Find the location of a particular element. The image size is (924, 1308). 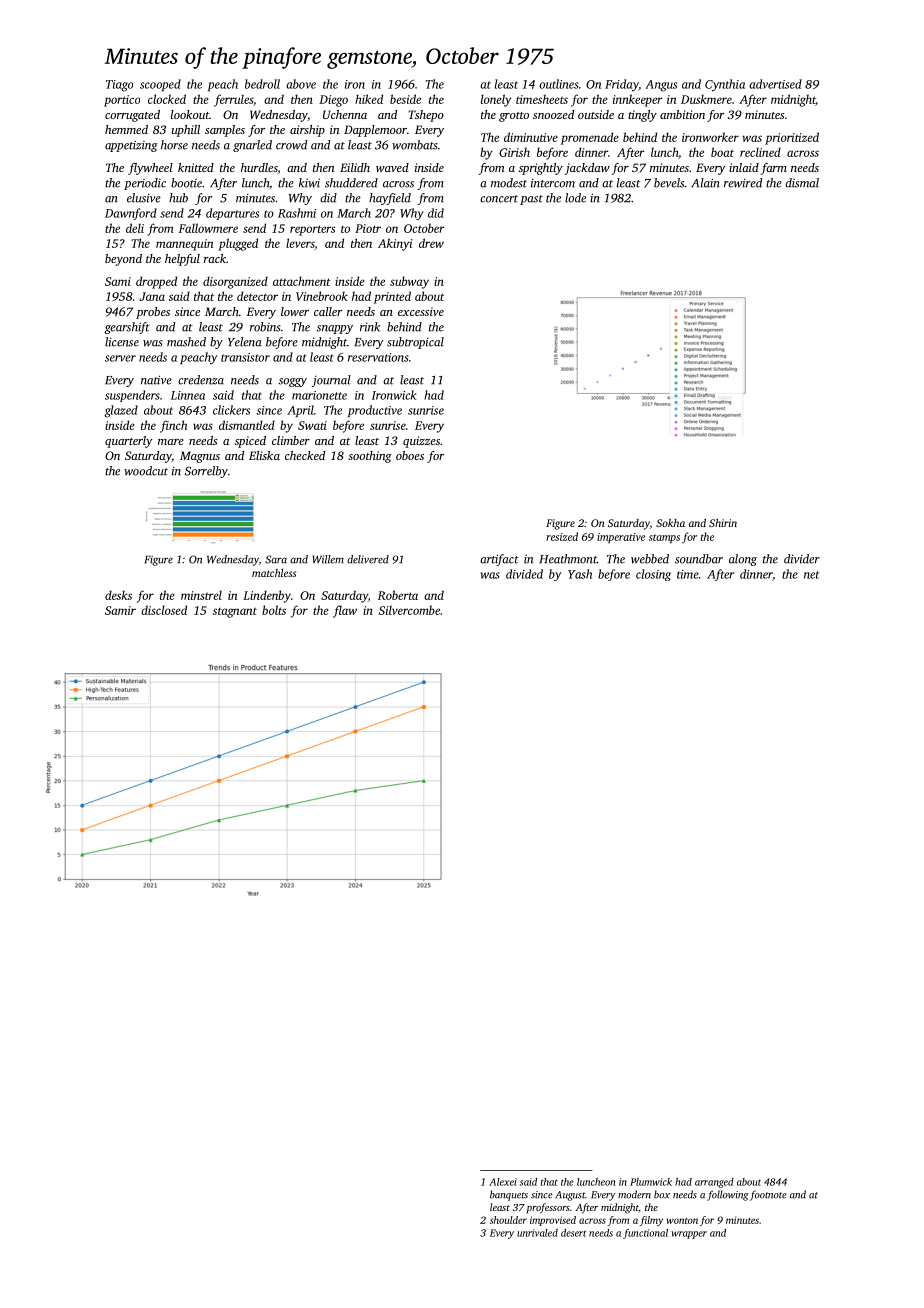

footnote is located at coordinates (768, 1195).
